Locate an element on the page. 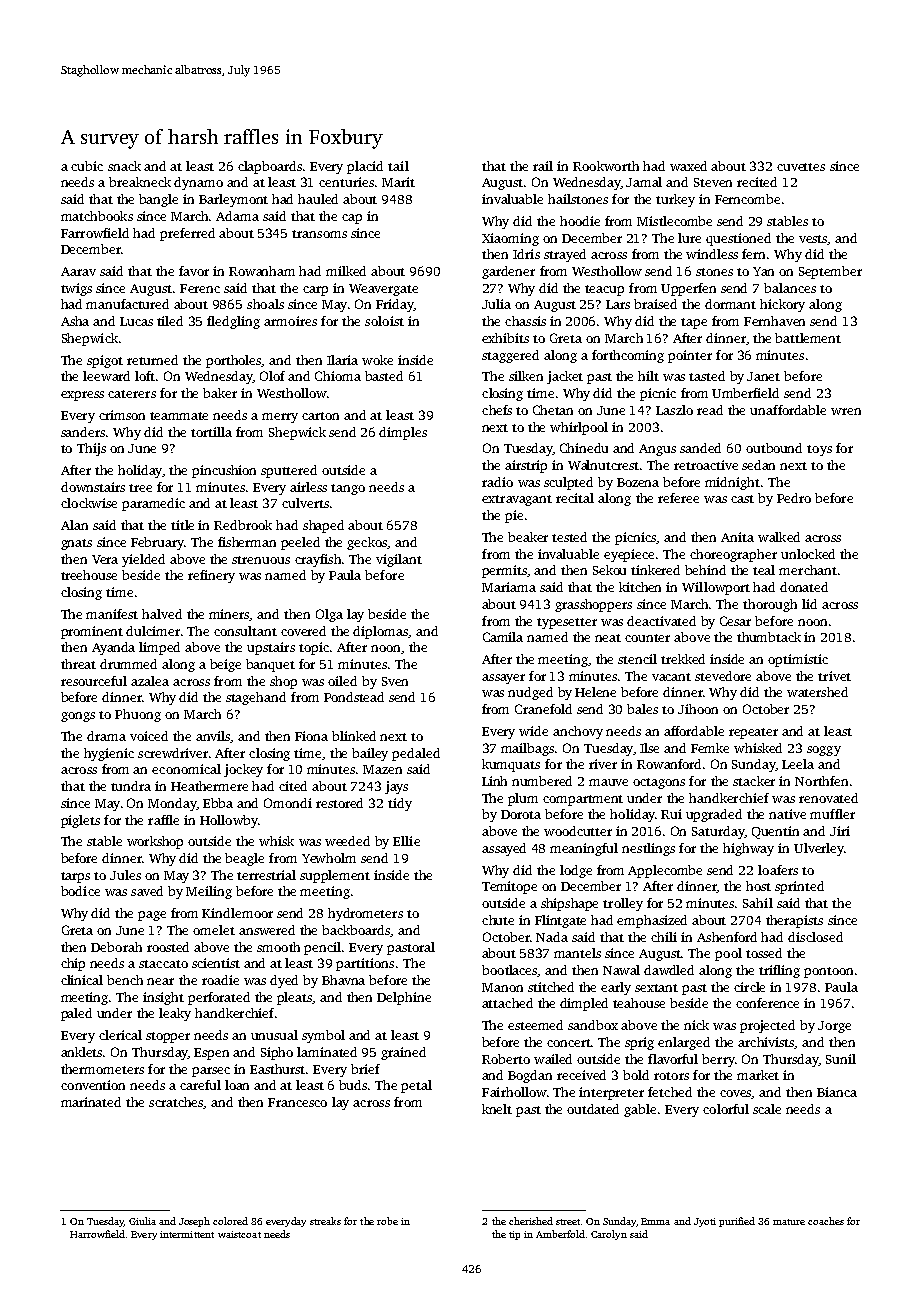 This image has width=924, height=1308. downstairs is located at coordinates (93, 487).
